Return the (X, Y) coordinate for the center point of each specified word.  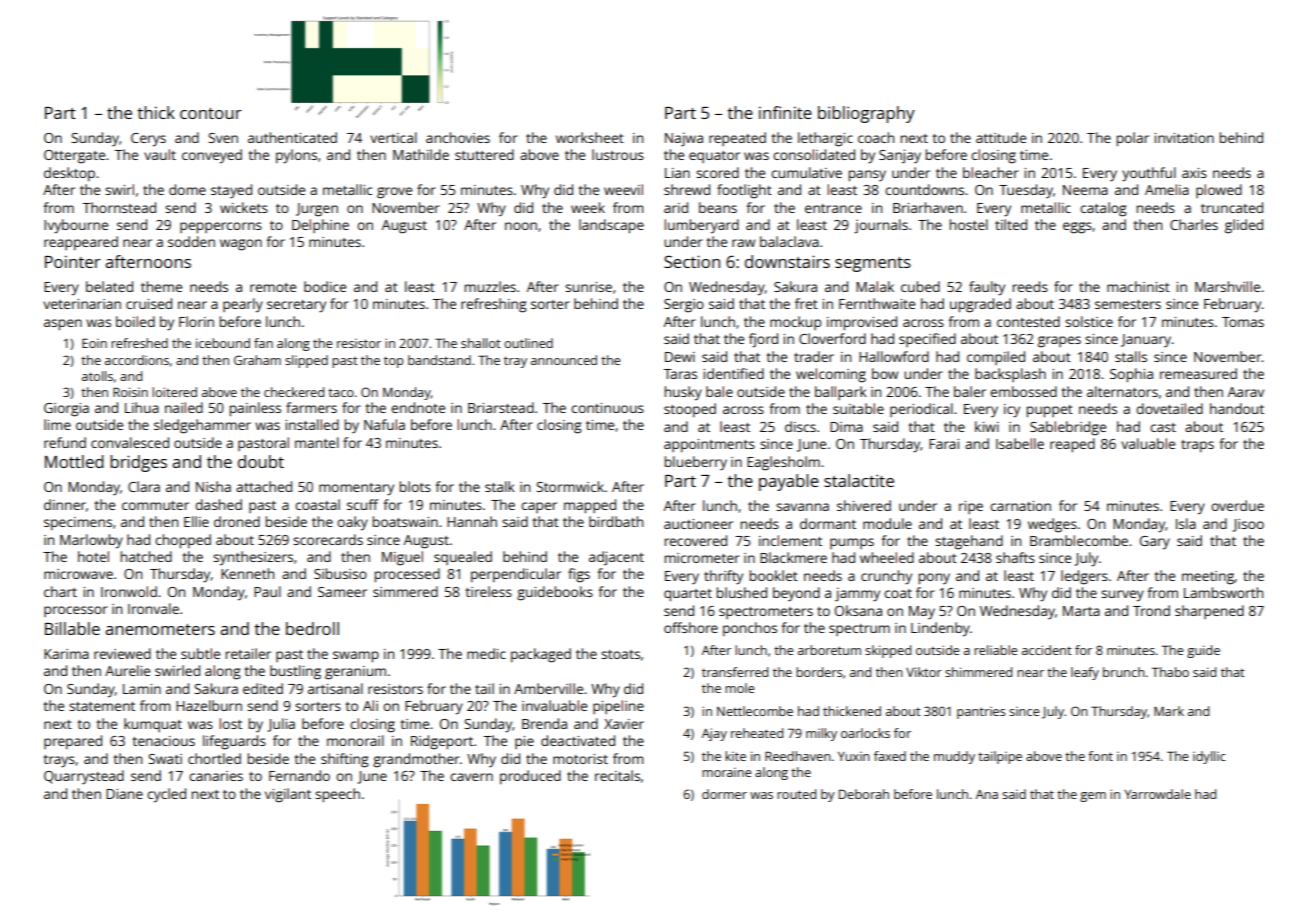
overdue (1237, 505)
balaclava (789, 241)
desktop (69, 174)
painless (255, 409)
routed (796, 794)
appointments (709, 445)
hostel (969, 224)
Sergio (684, 306)
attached (264, 486)
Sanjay (900, 156)
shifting (345, 760)
